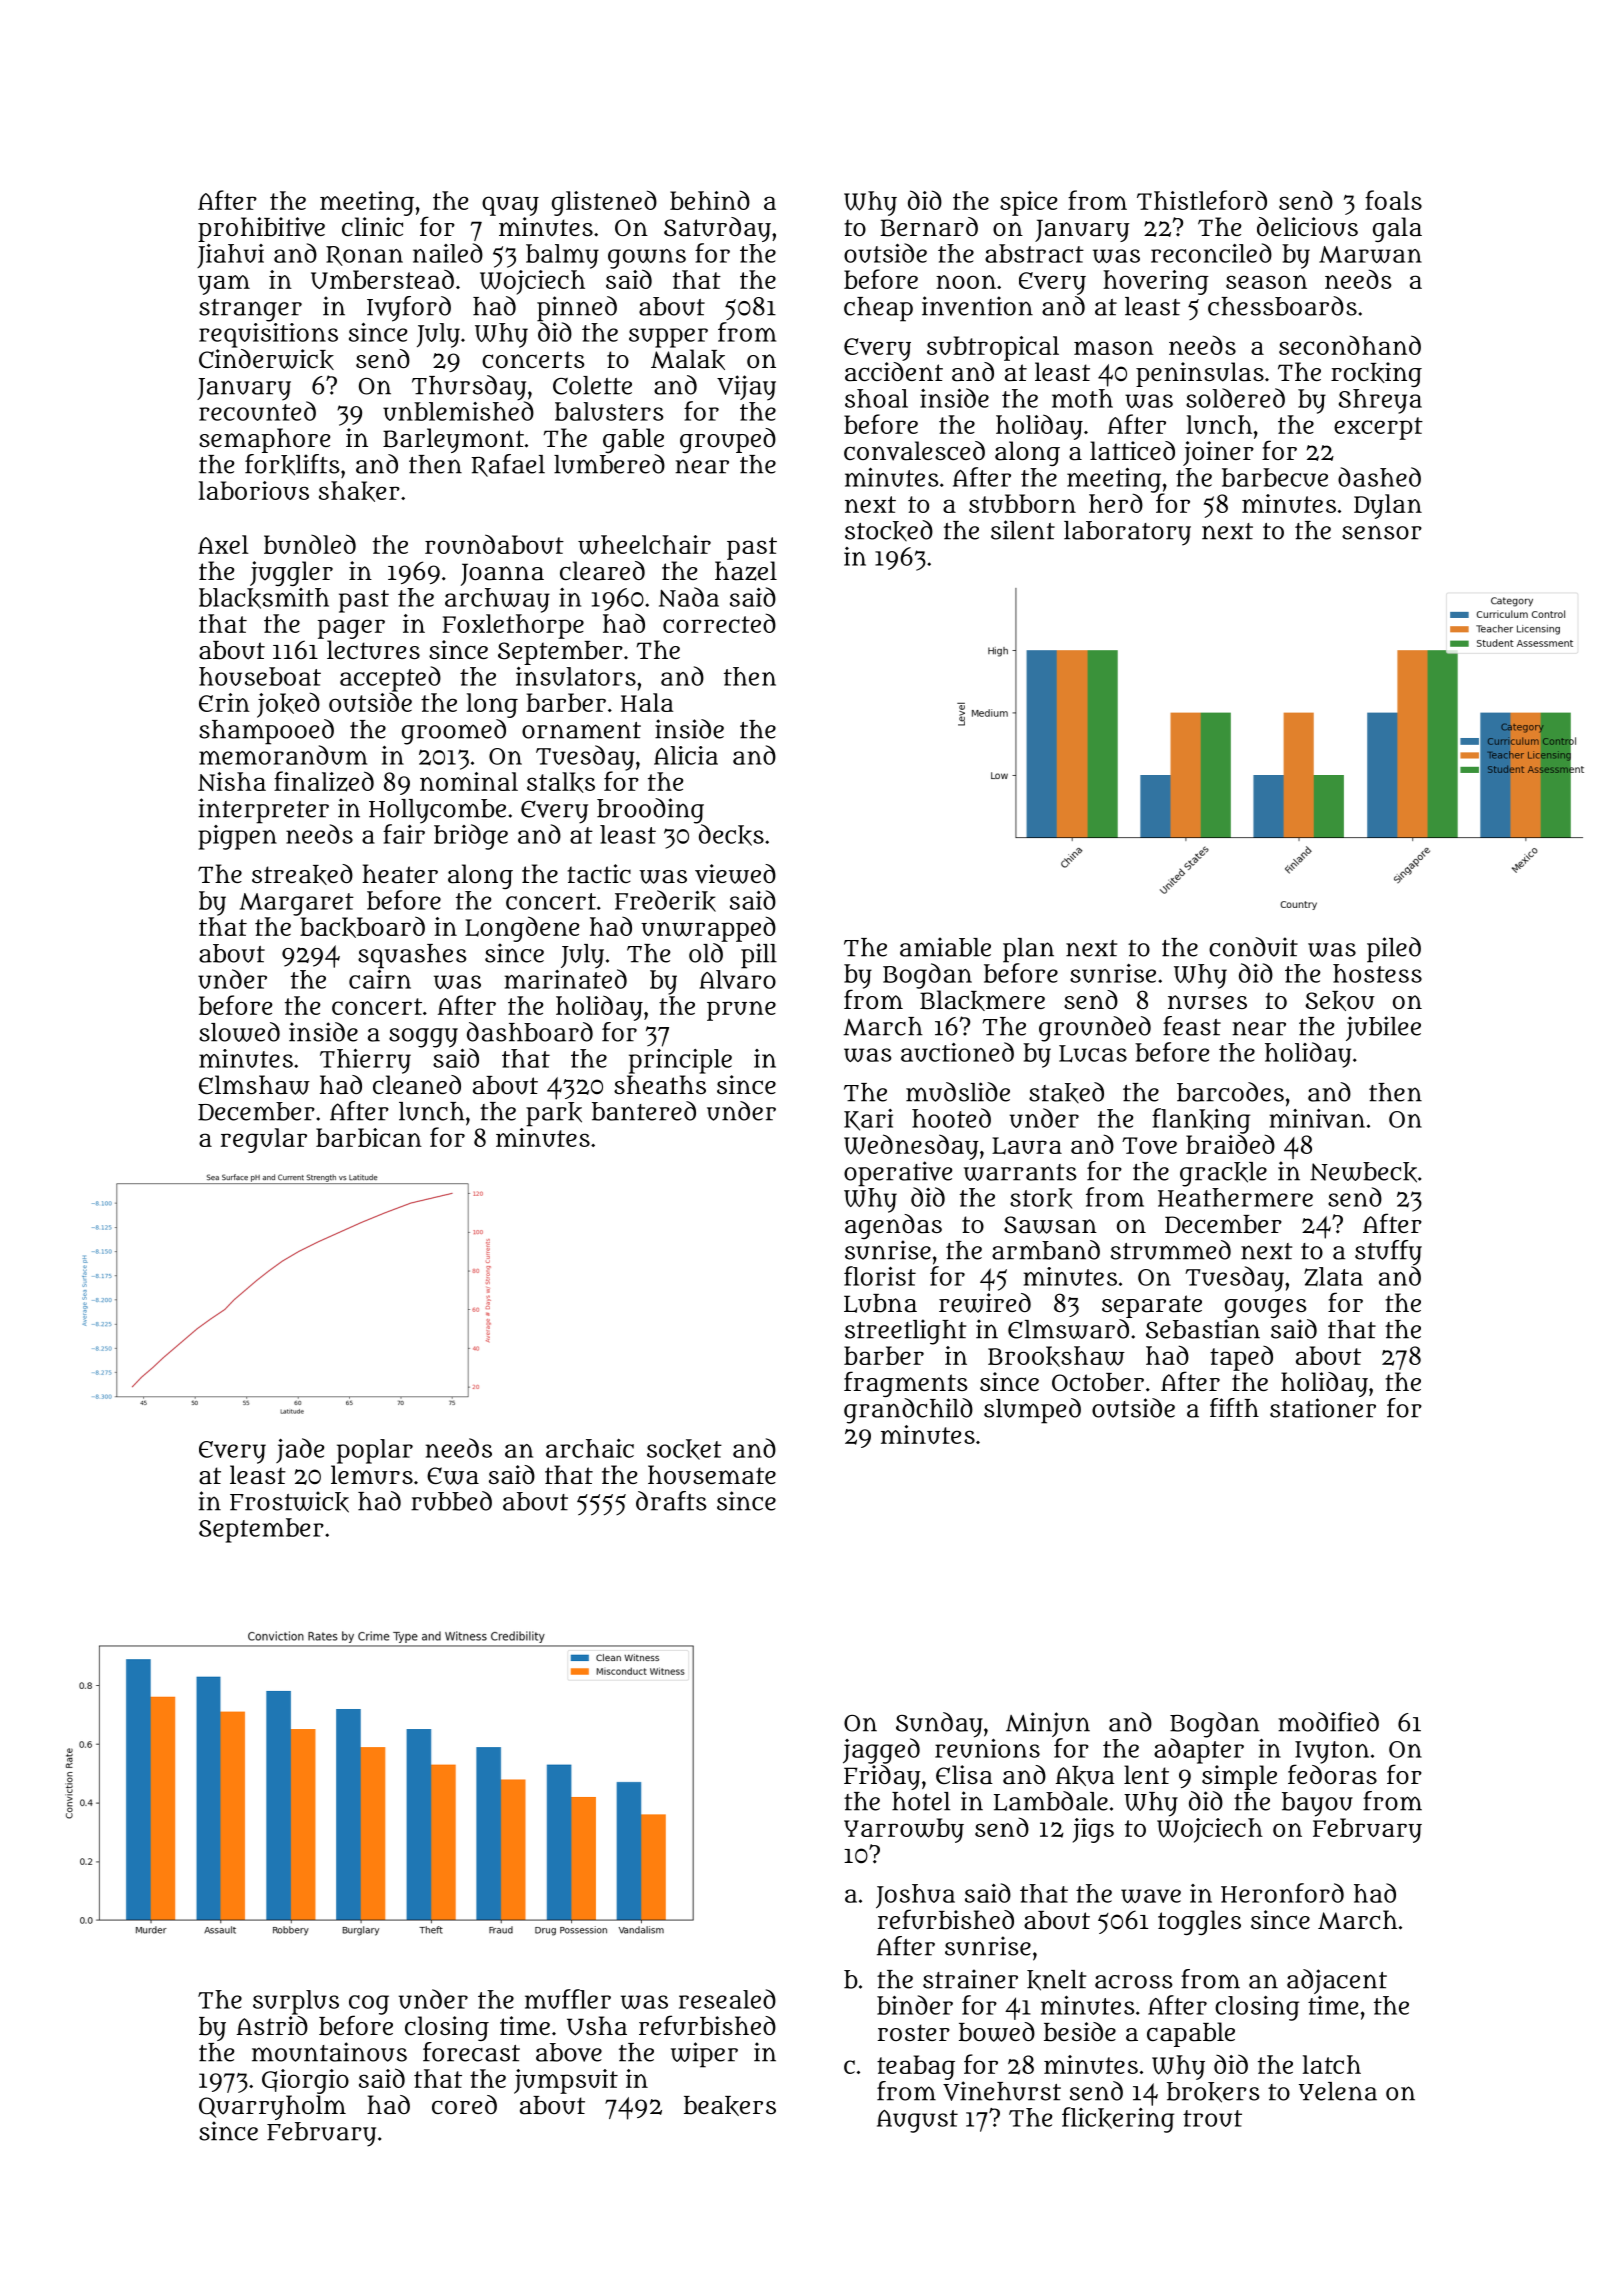 This image has width=1620, height=2292. Describe the element at coordinates (1202, 200) in the image. I see `Thistleford` at that location.
